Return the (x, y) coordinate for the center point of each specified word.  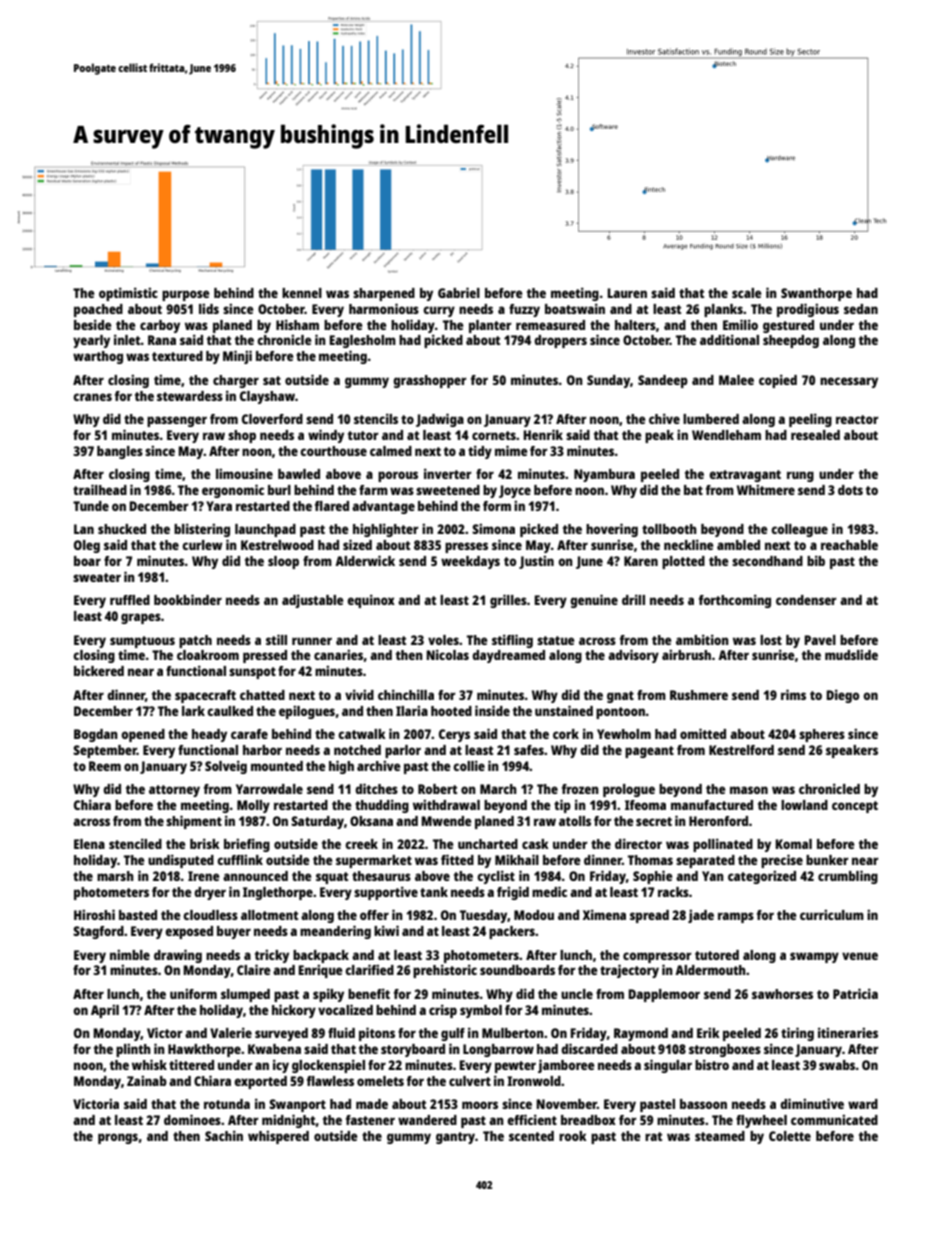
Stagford (98, 932)
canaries (338, 654)
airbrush (686, 654)
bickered (99, 670)
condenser (806, 600)
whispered (278, 1137)
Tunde (91, 506)
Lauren (627, 293)
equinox (371, 601)
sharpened (384, 294)
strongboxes (725, 1050)
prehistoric (445, 971)
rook (573, 1136)
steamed (720, 1136)
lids (209, 308)
